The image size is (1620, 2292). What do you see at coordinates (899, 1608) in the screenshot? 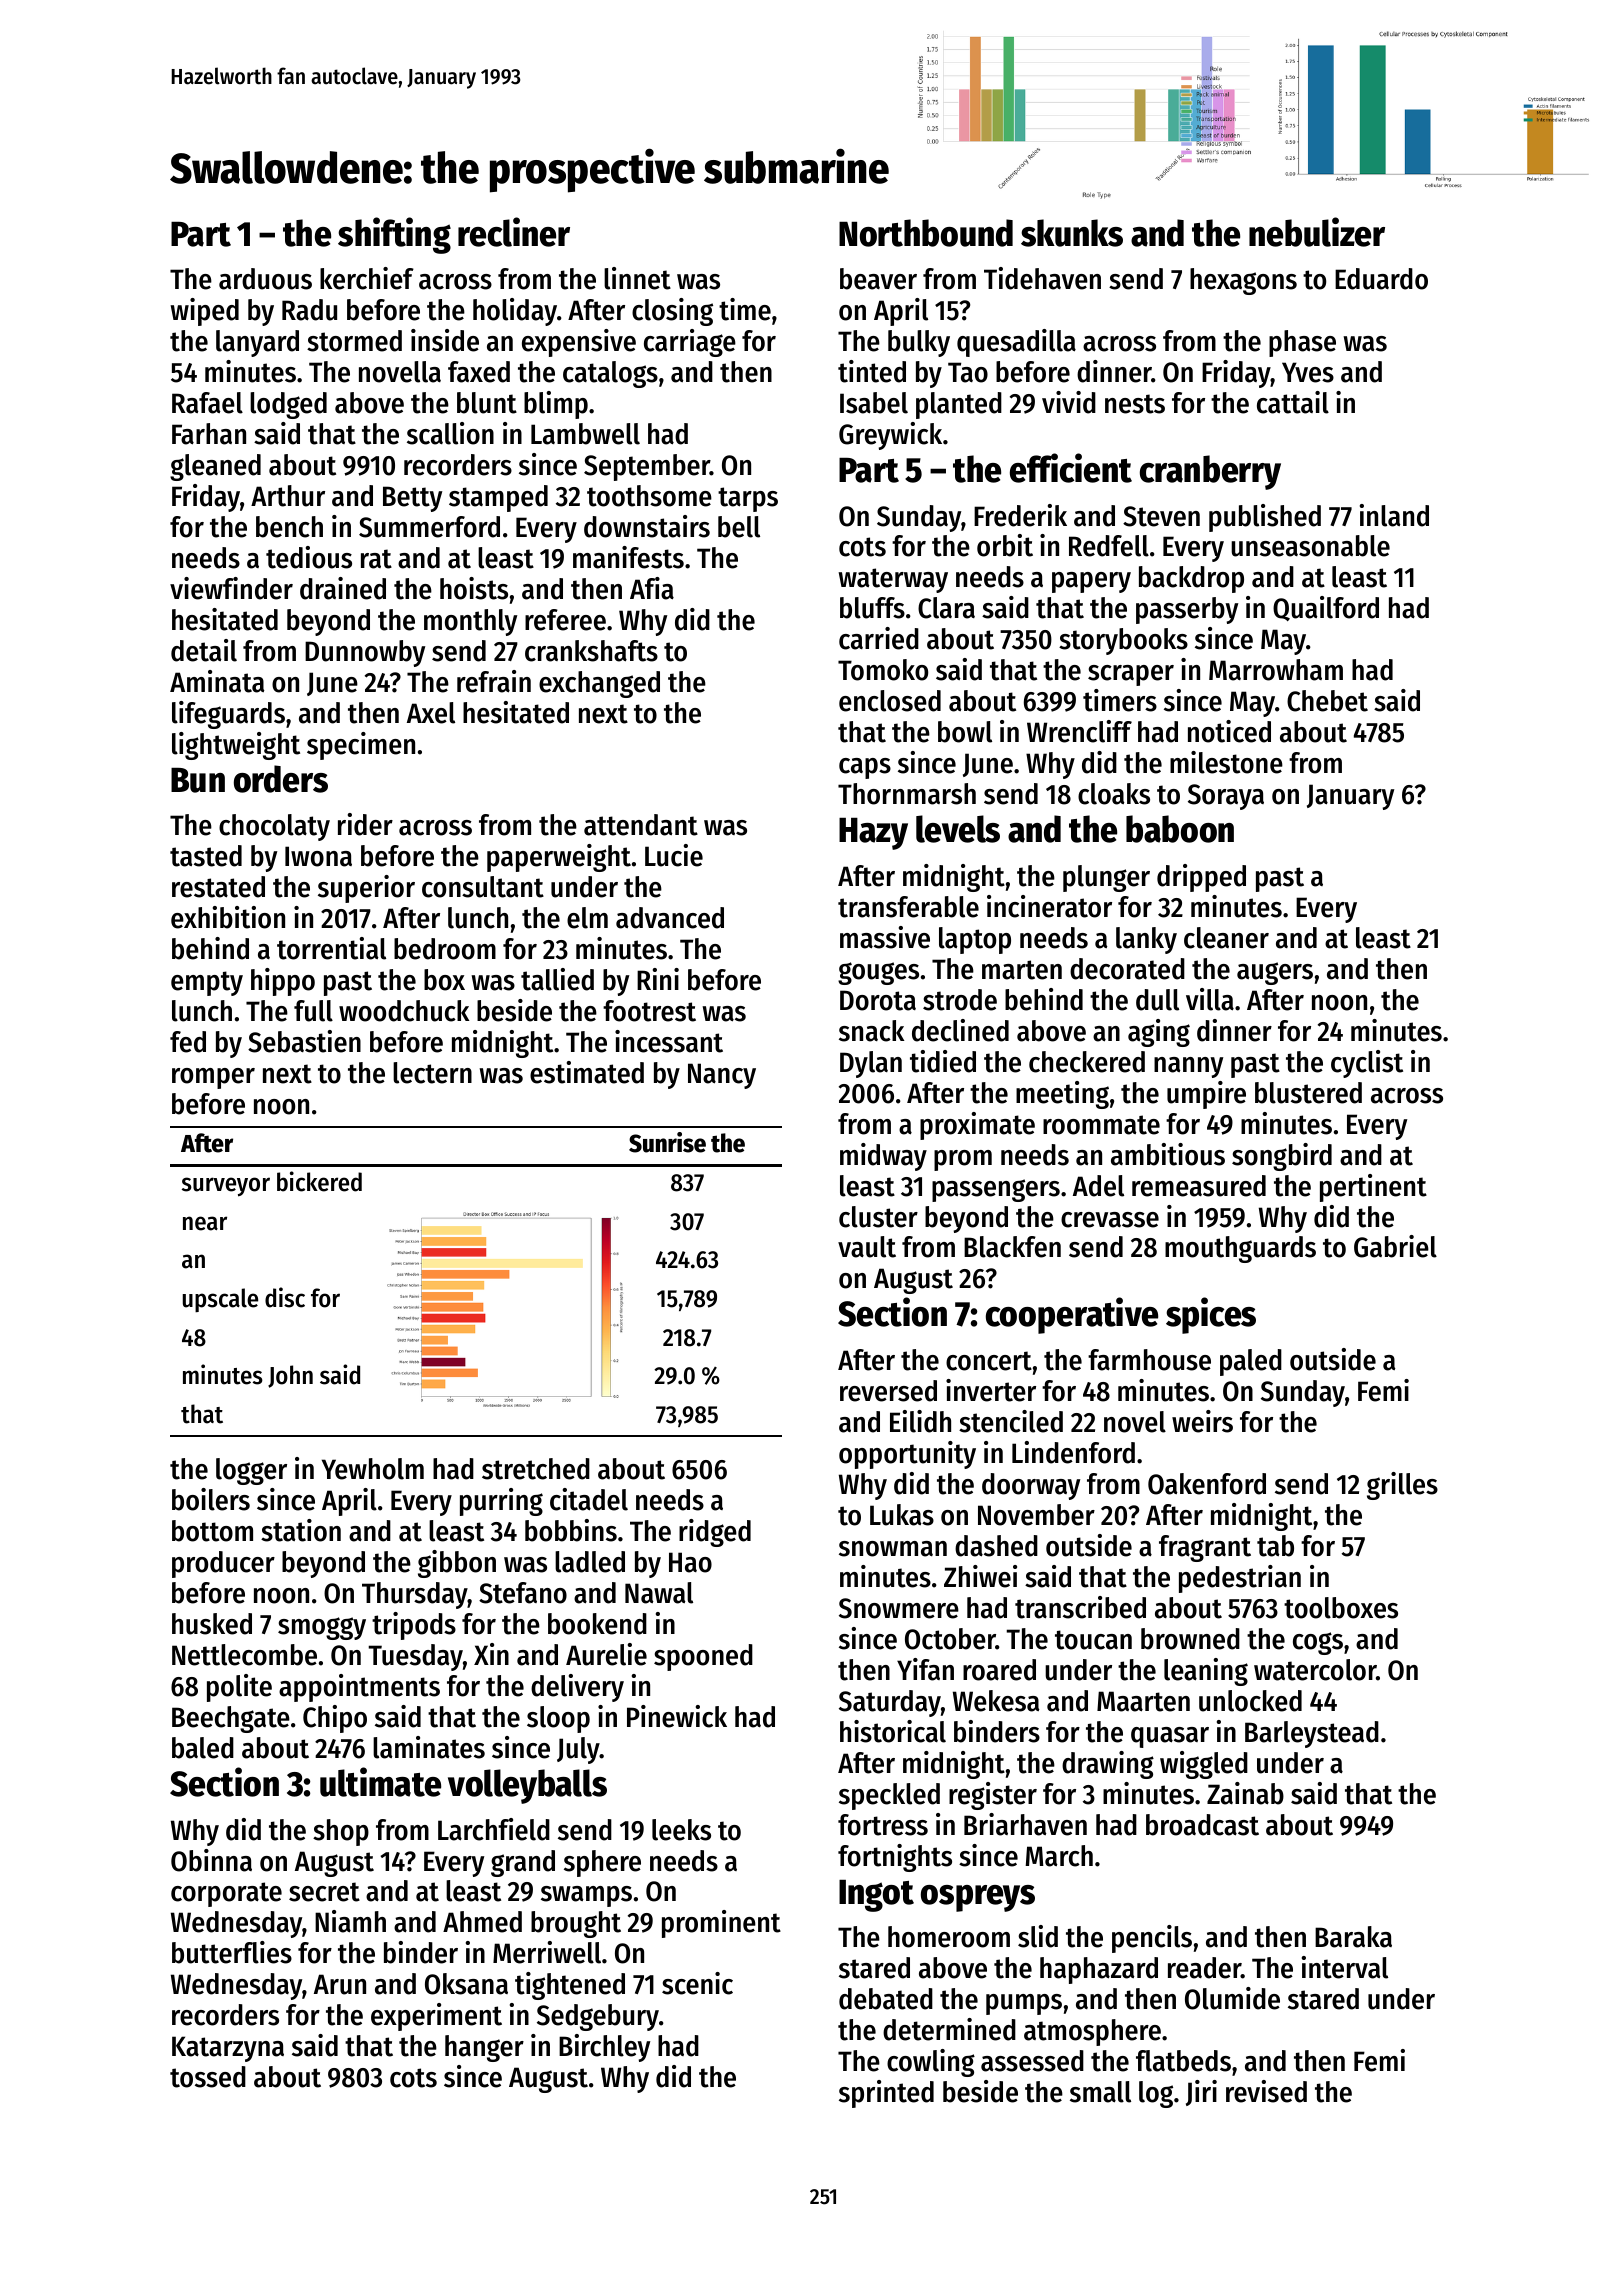
I see `Snowmere` at bounding box center [899, 1608].
